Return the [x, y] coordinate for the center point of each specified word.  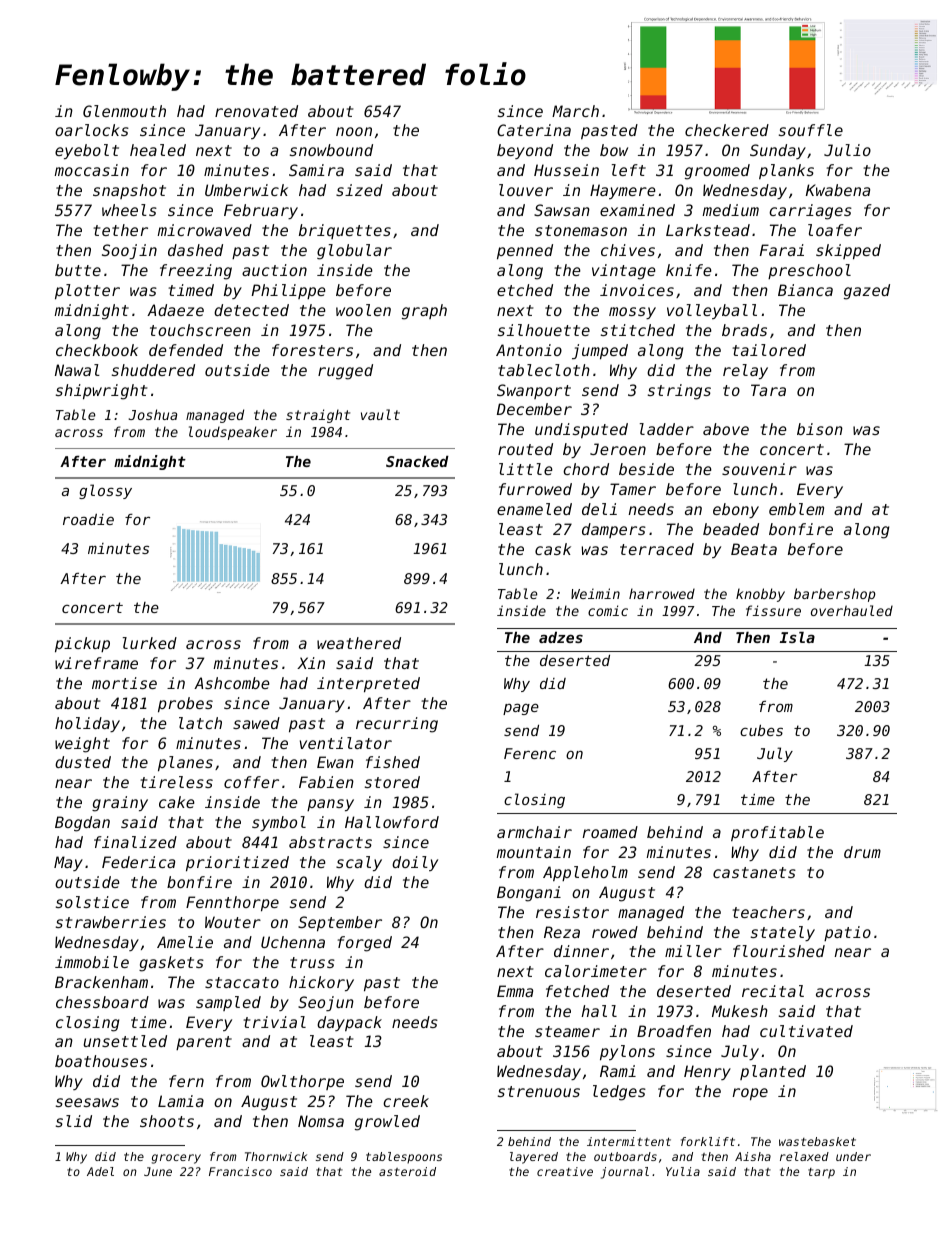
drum [862, 852]
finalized [135, 842]
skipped [848, 251]
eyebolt [87, 151]
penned [525, 251]
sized [359, 190]
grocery [176, 1159]
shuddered [153, 370]
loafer [835, 230]
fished [393, 762]
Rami [618, 1071]
